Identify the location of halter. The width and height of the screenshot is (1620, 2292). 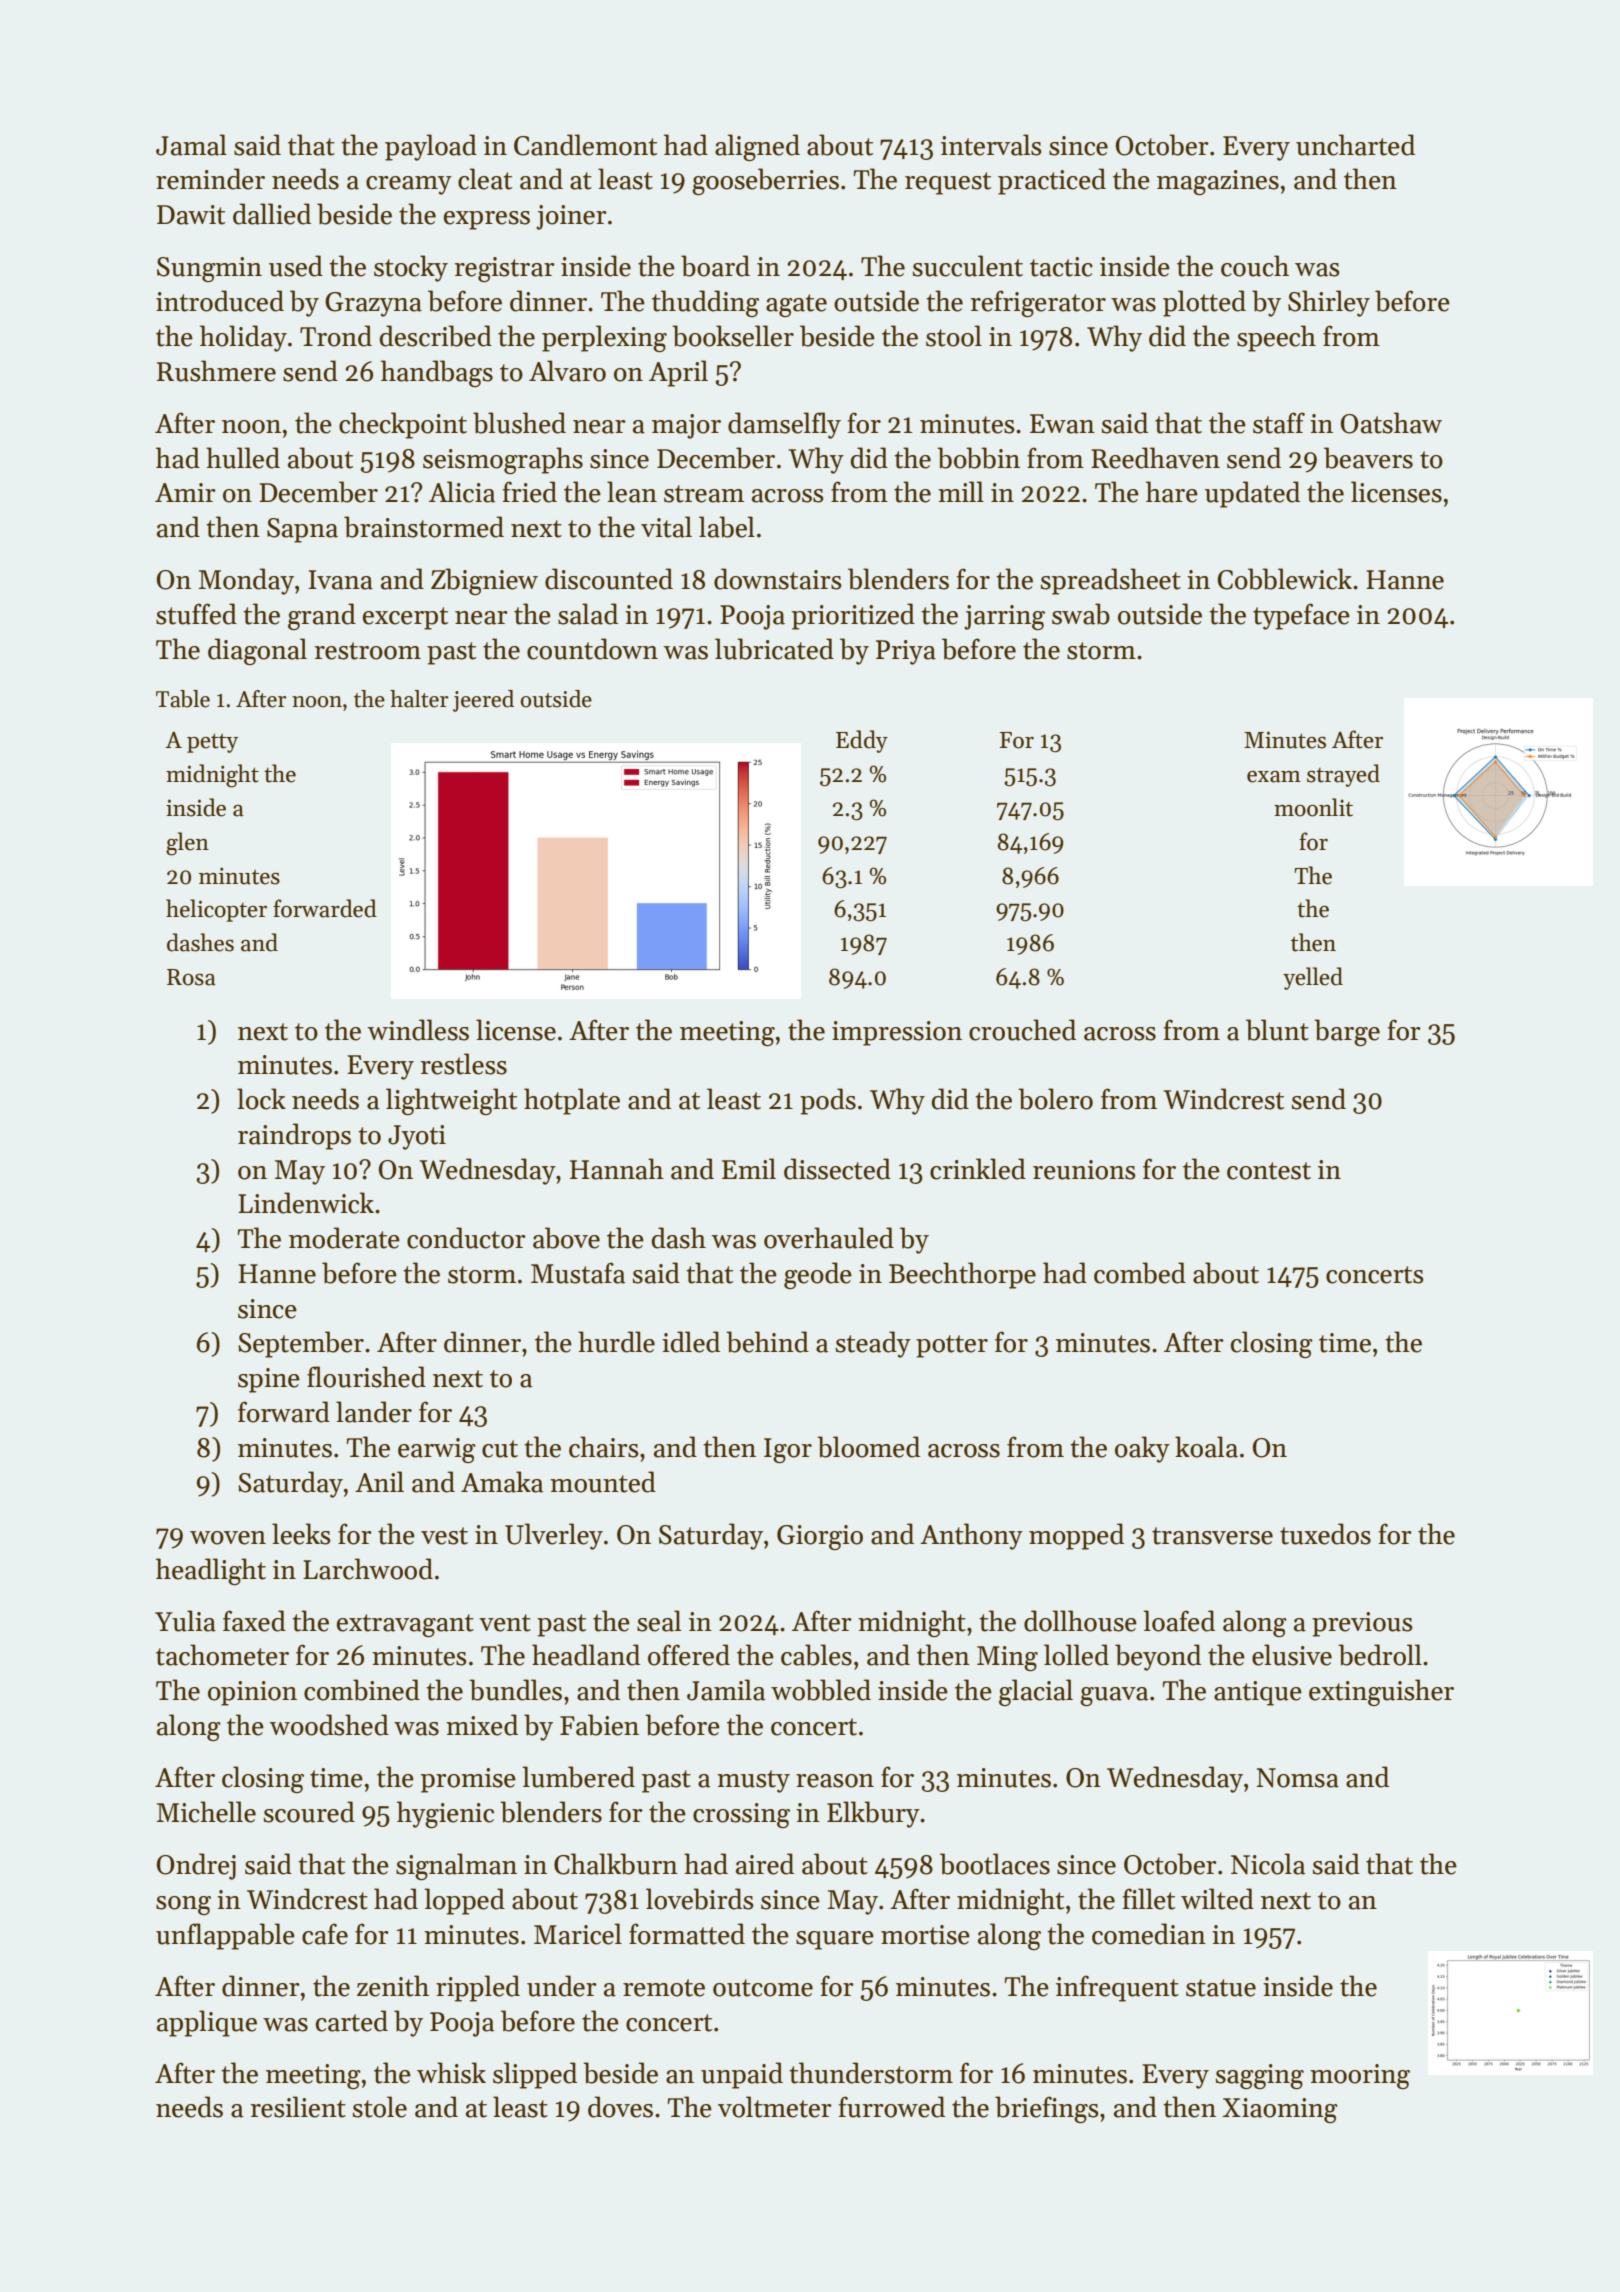
(419, 699).
